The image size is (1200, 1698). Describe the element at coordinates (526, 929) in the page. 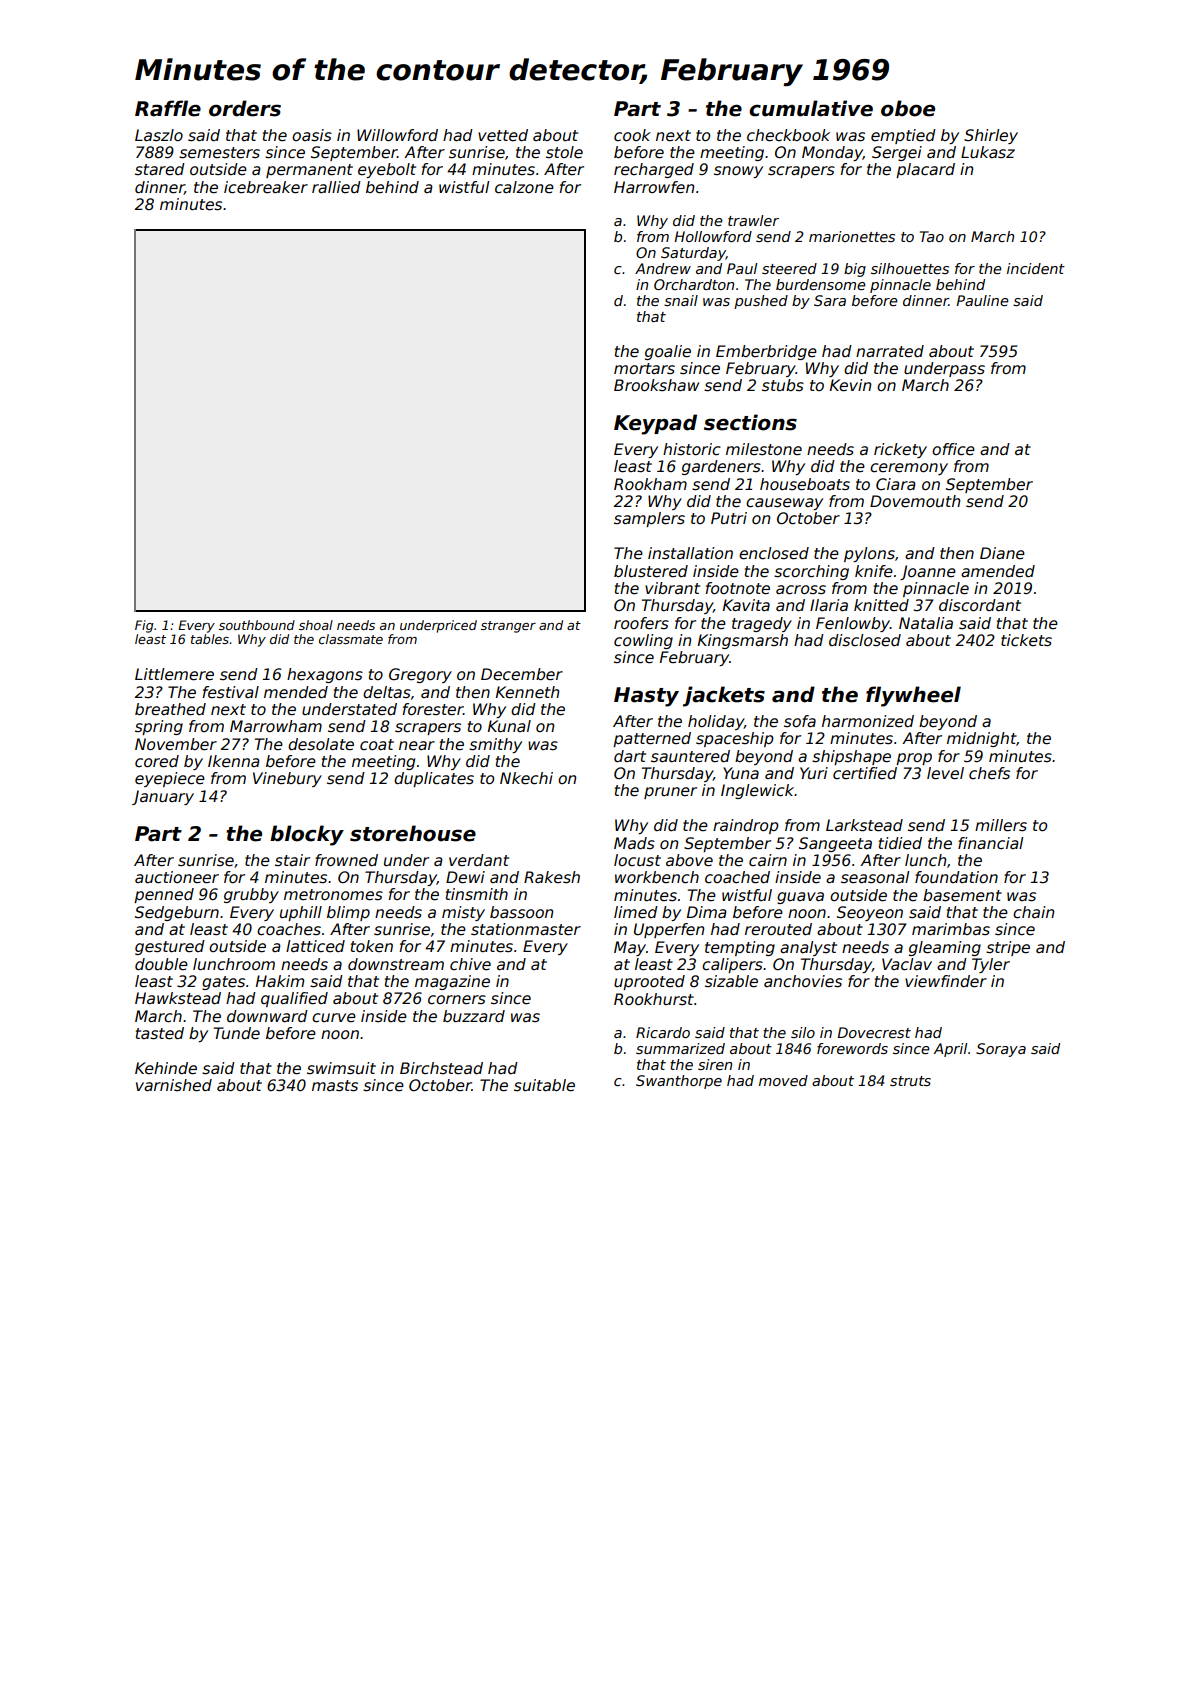

I see `stationmaster` at that location.
